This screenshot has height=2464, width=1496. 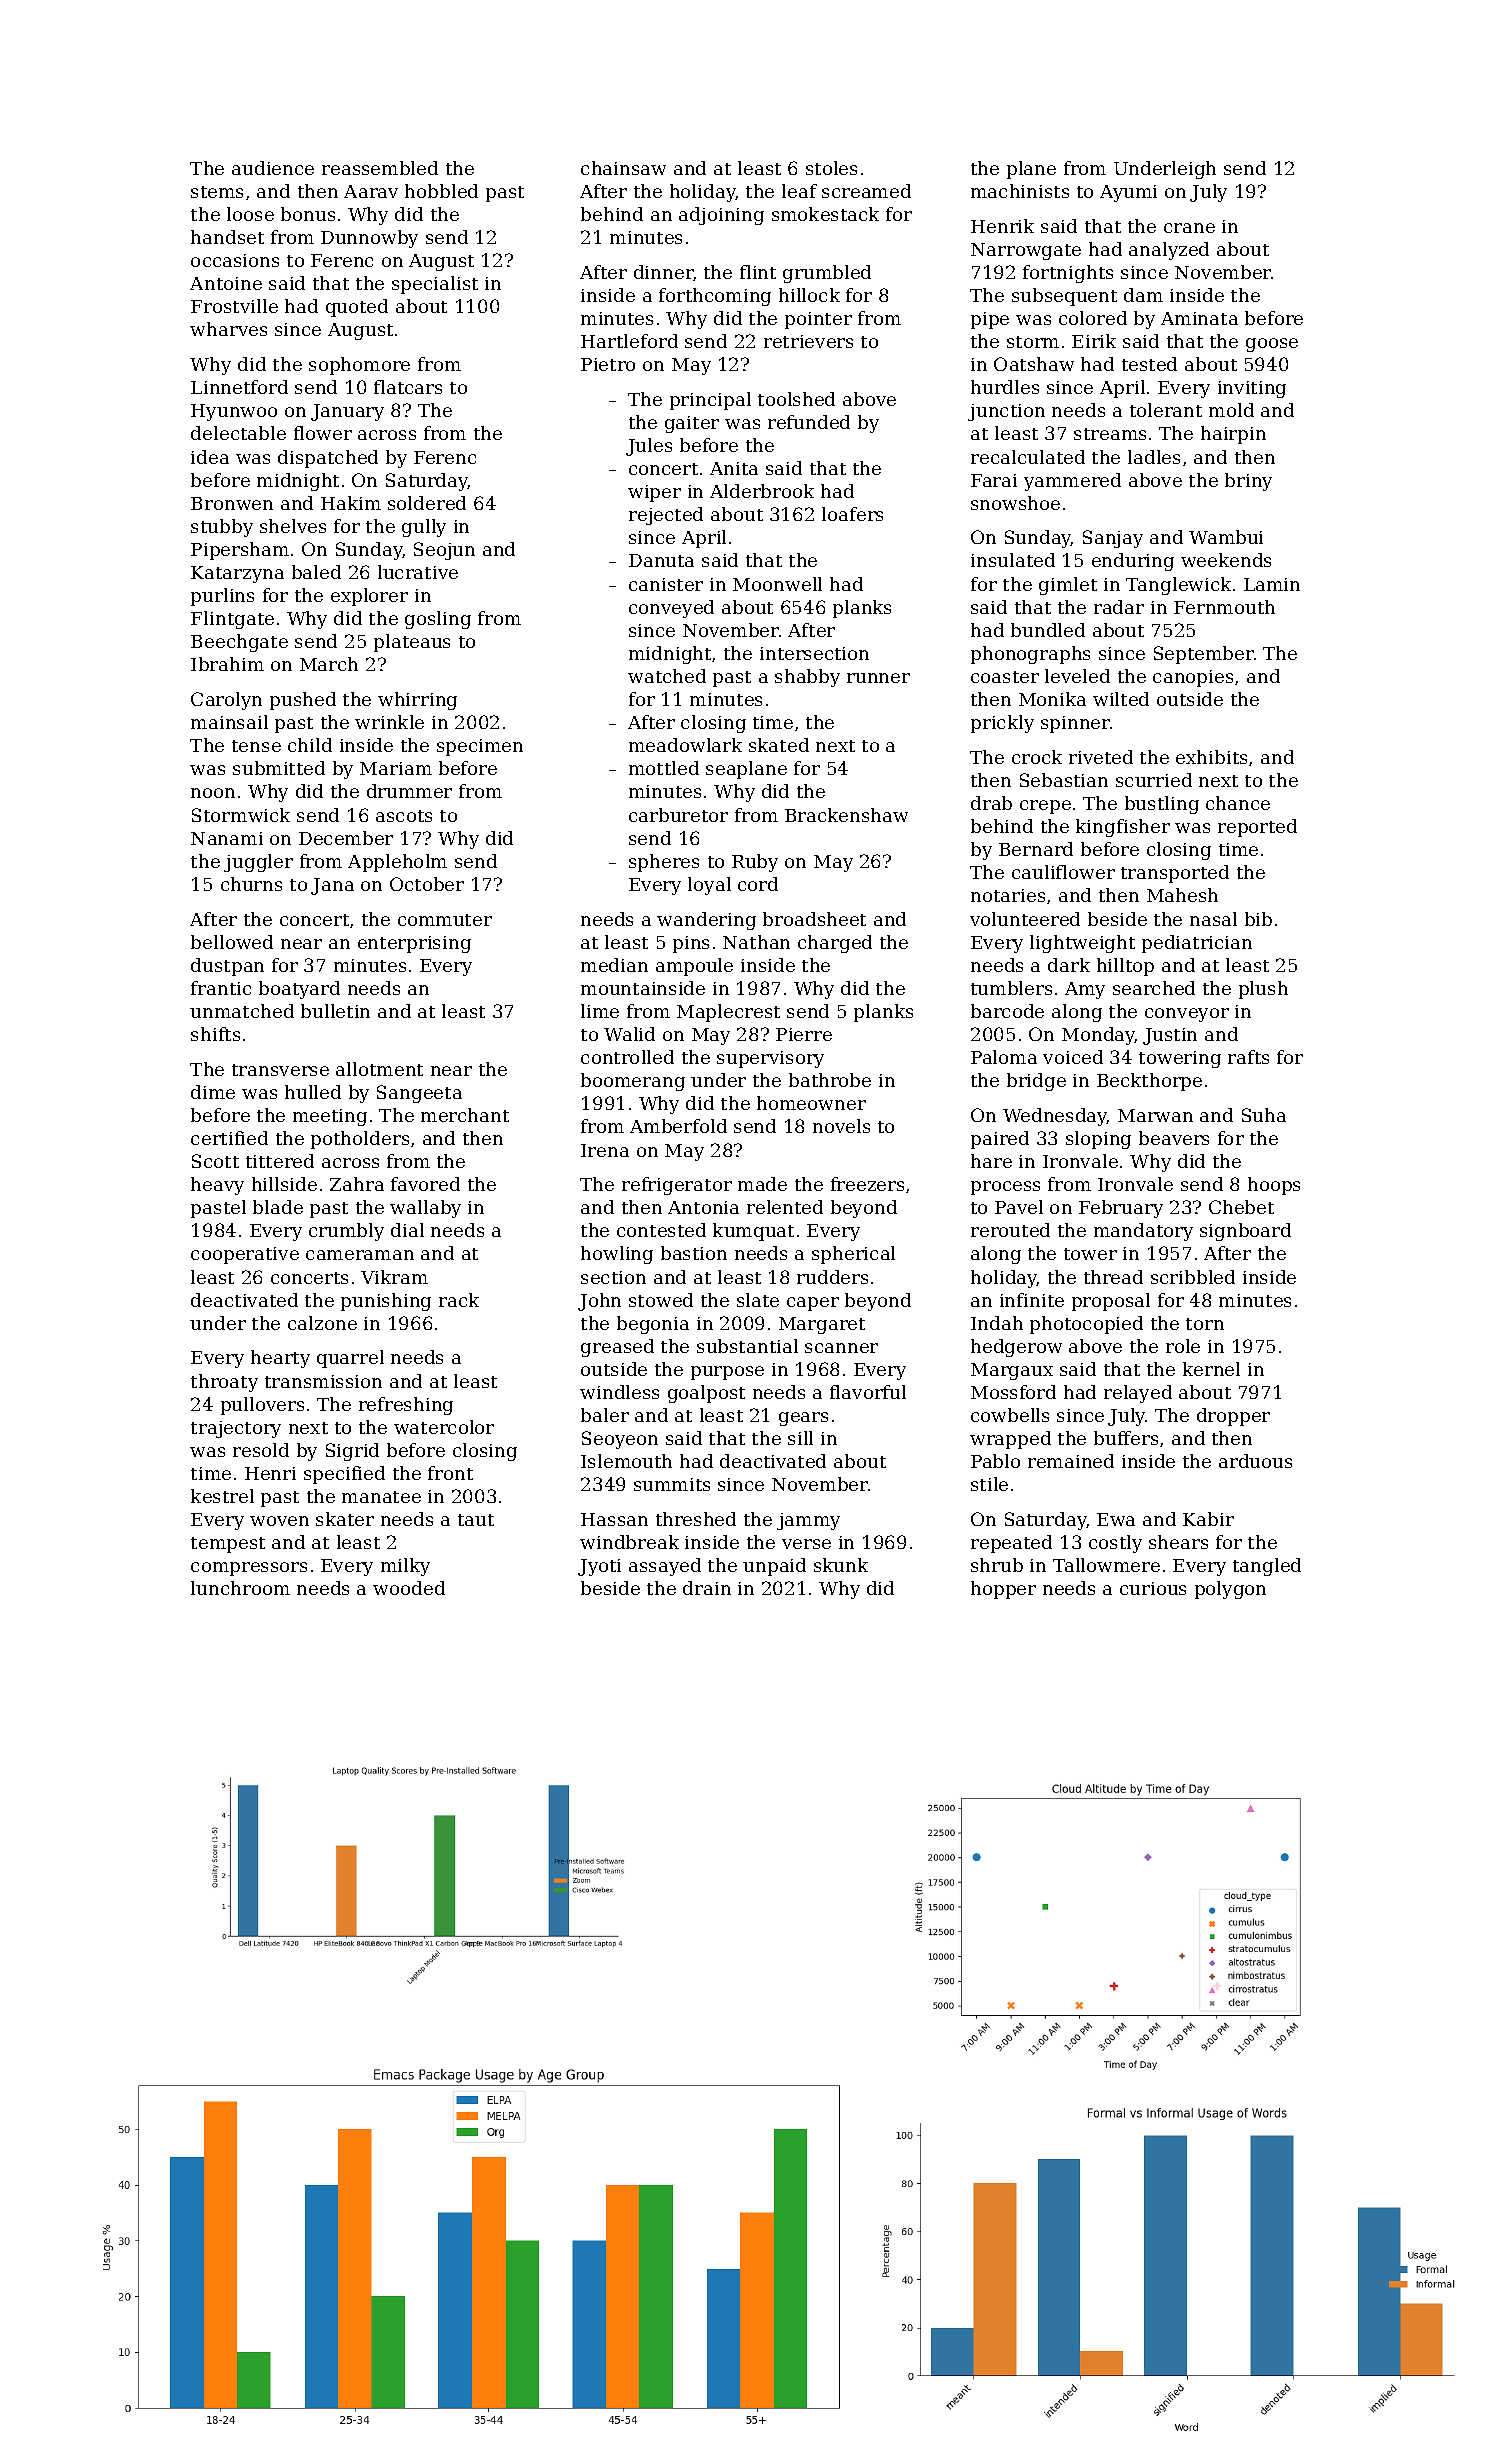 What do you see at coordinates (1123, 828) in the screenshot?
I see `kingfisher` at bounding box center [1123, 828].
